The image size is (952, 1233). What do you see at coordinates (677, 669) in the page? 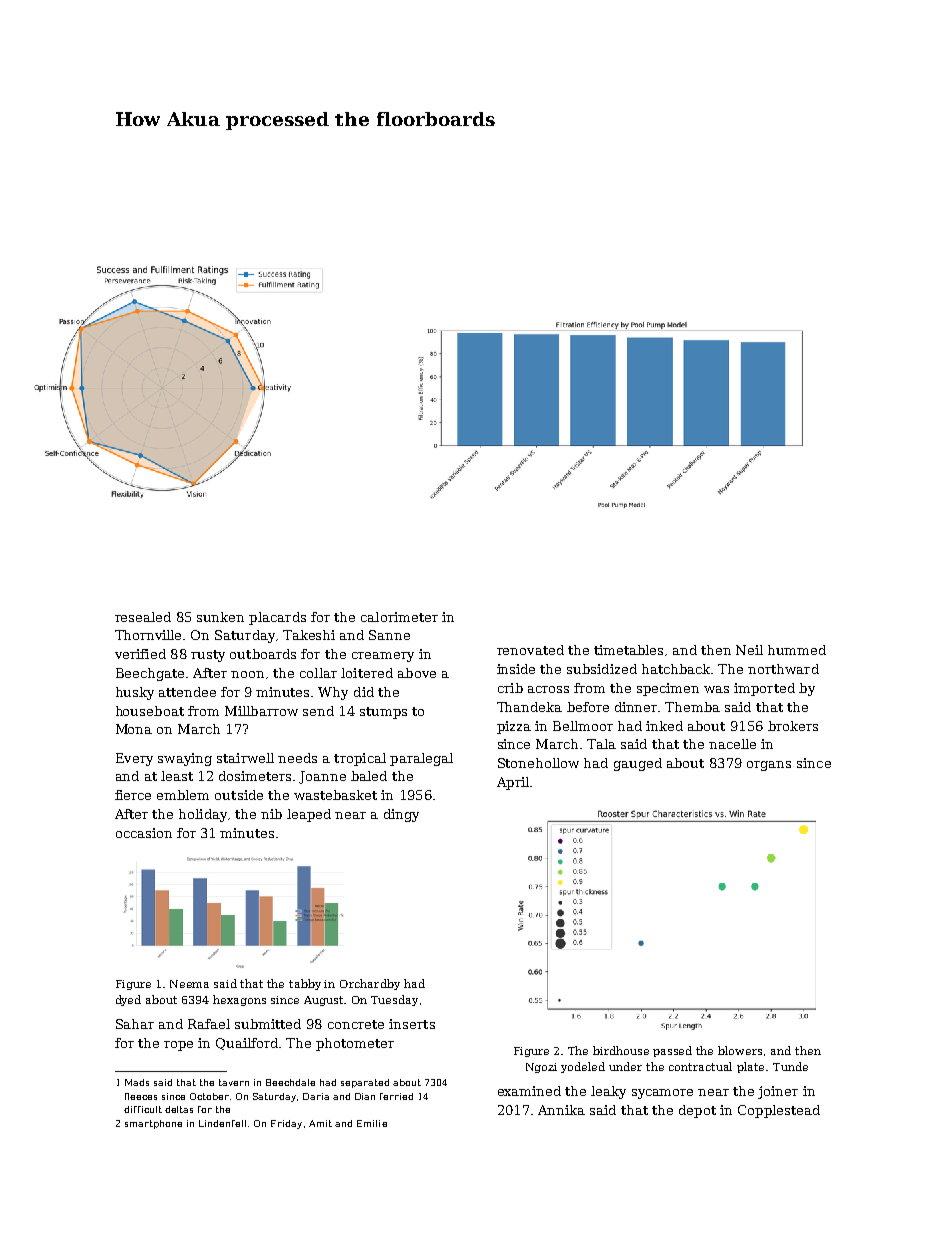
I see `hatchback` at bounding box center [677, 669].
